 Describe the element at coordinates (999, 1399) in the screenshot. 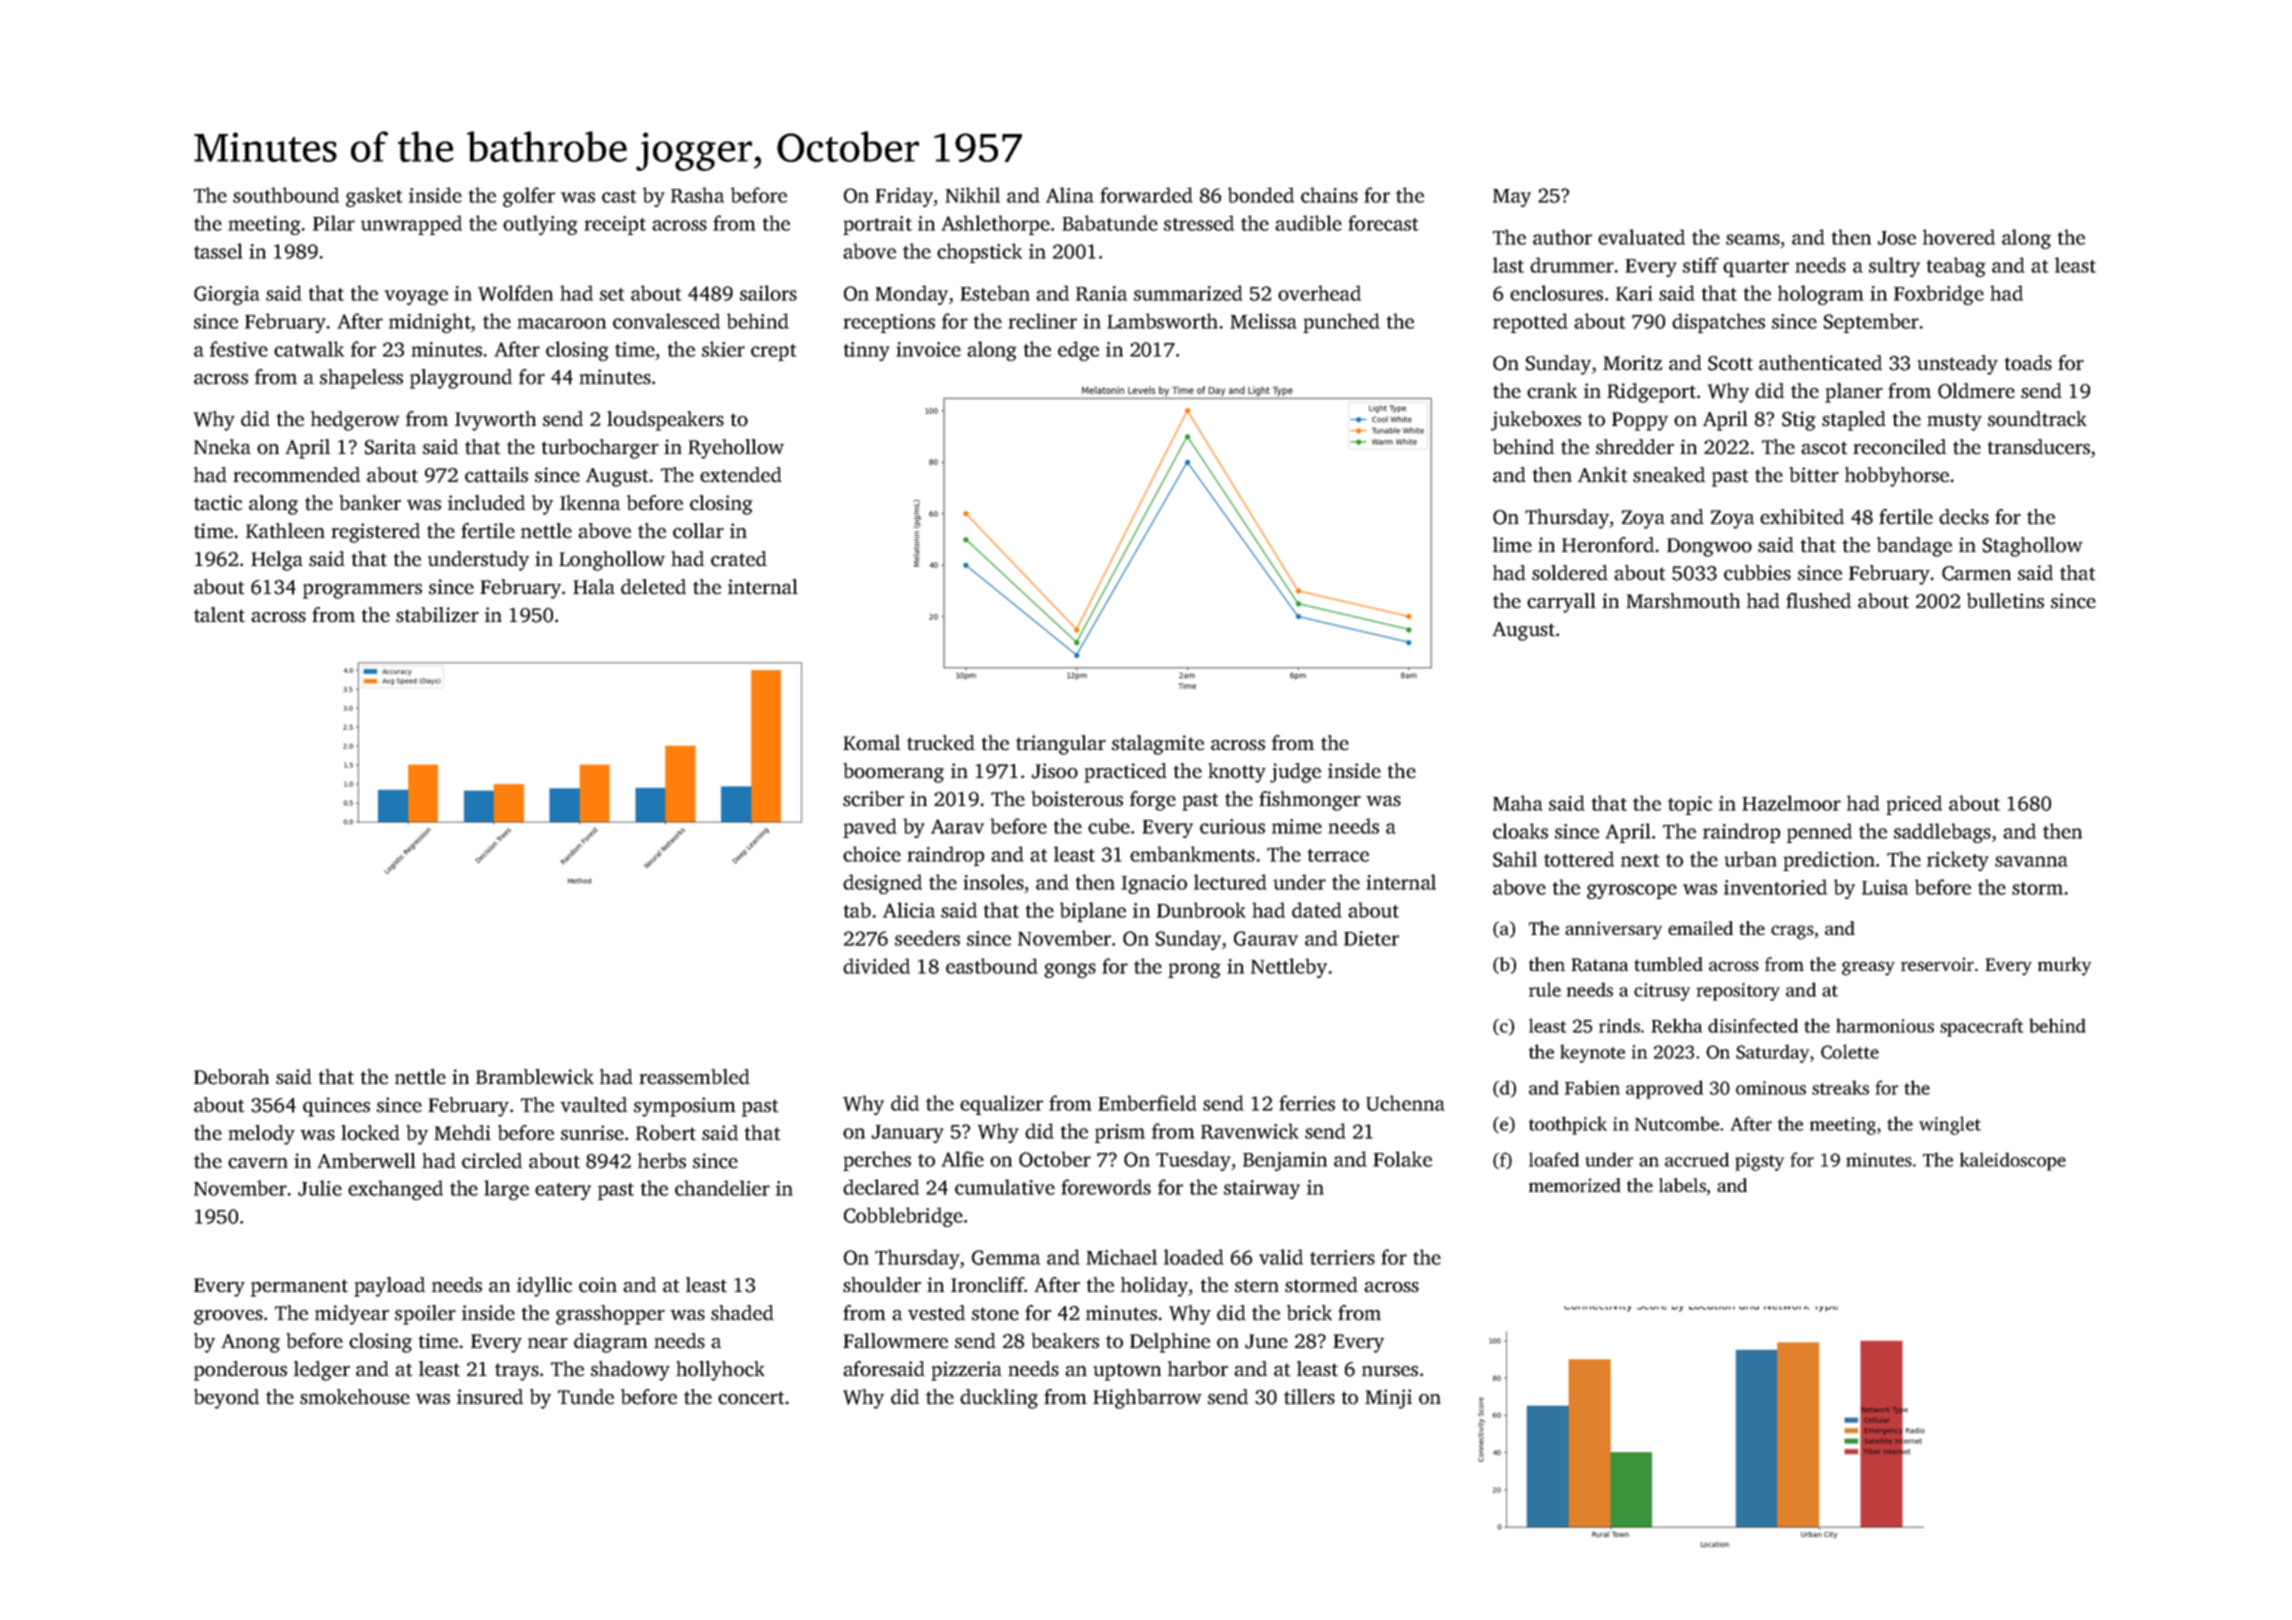

I see `duckling` at that location.
